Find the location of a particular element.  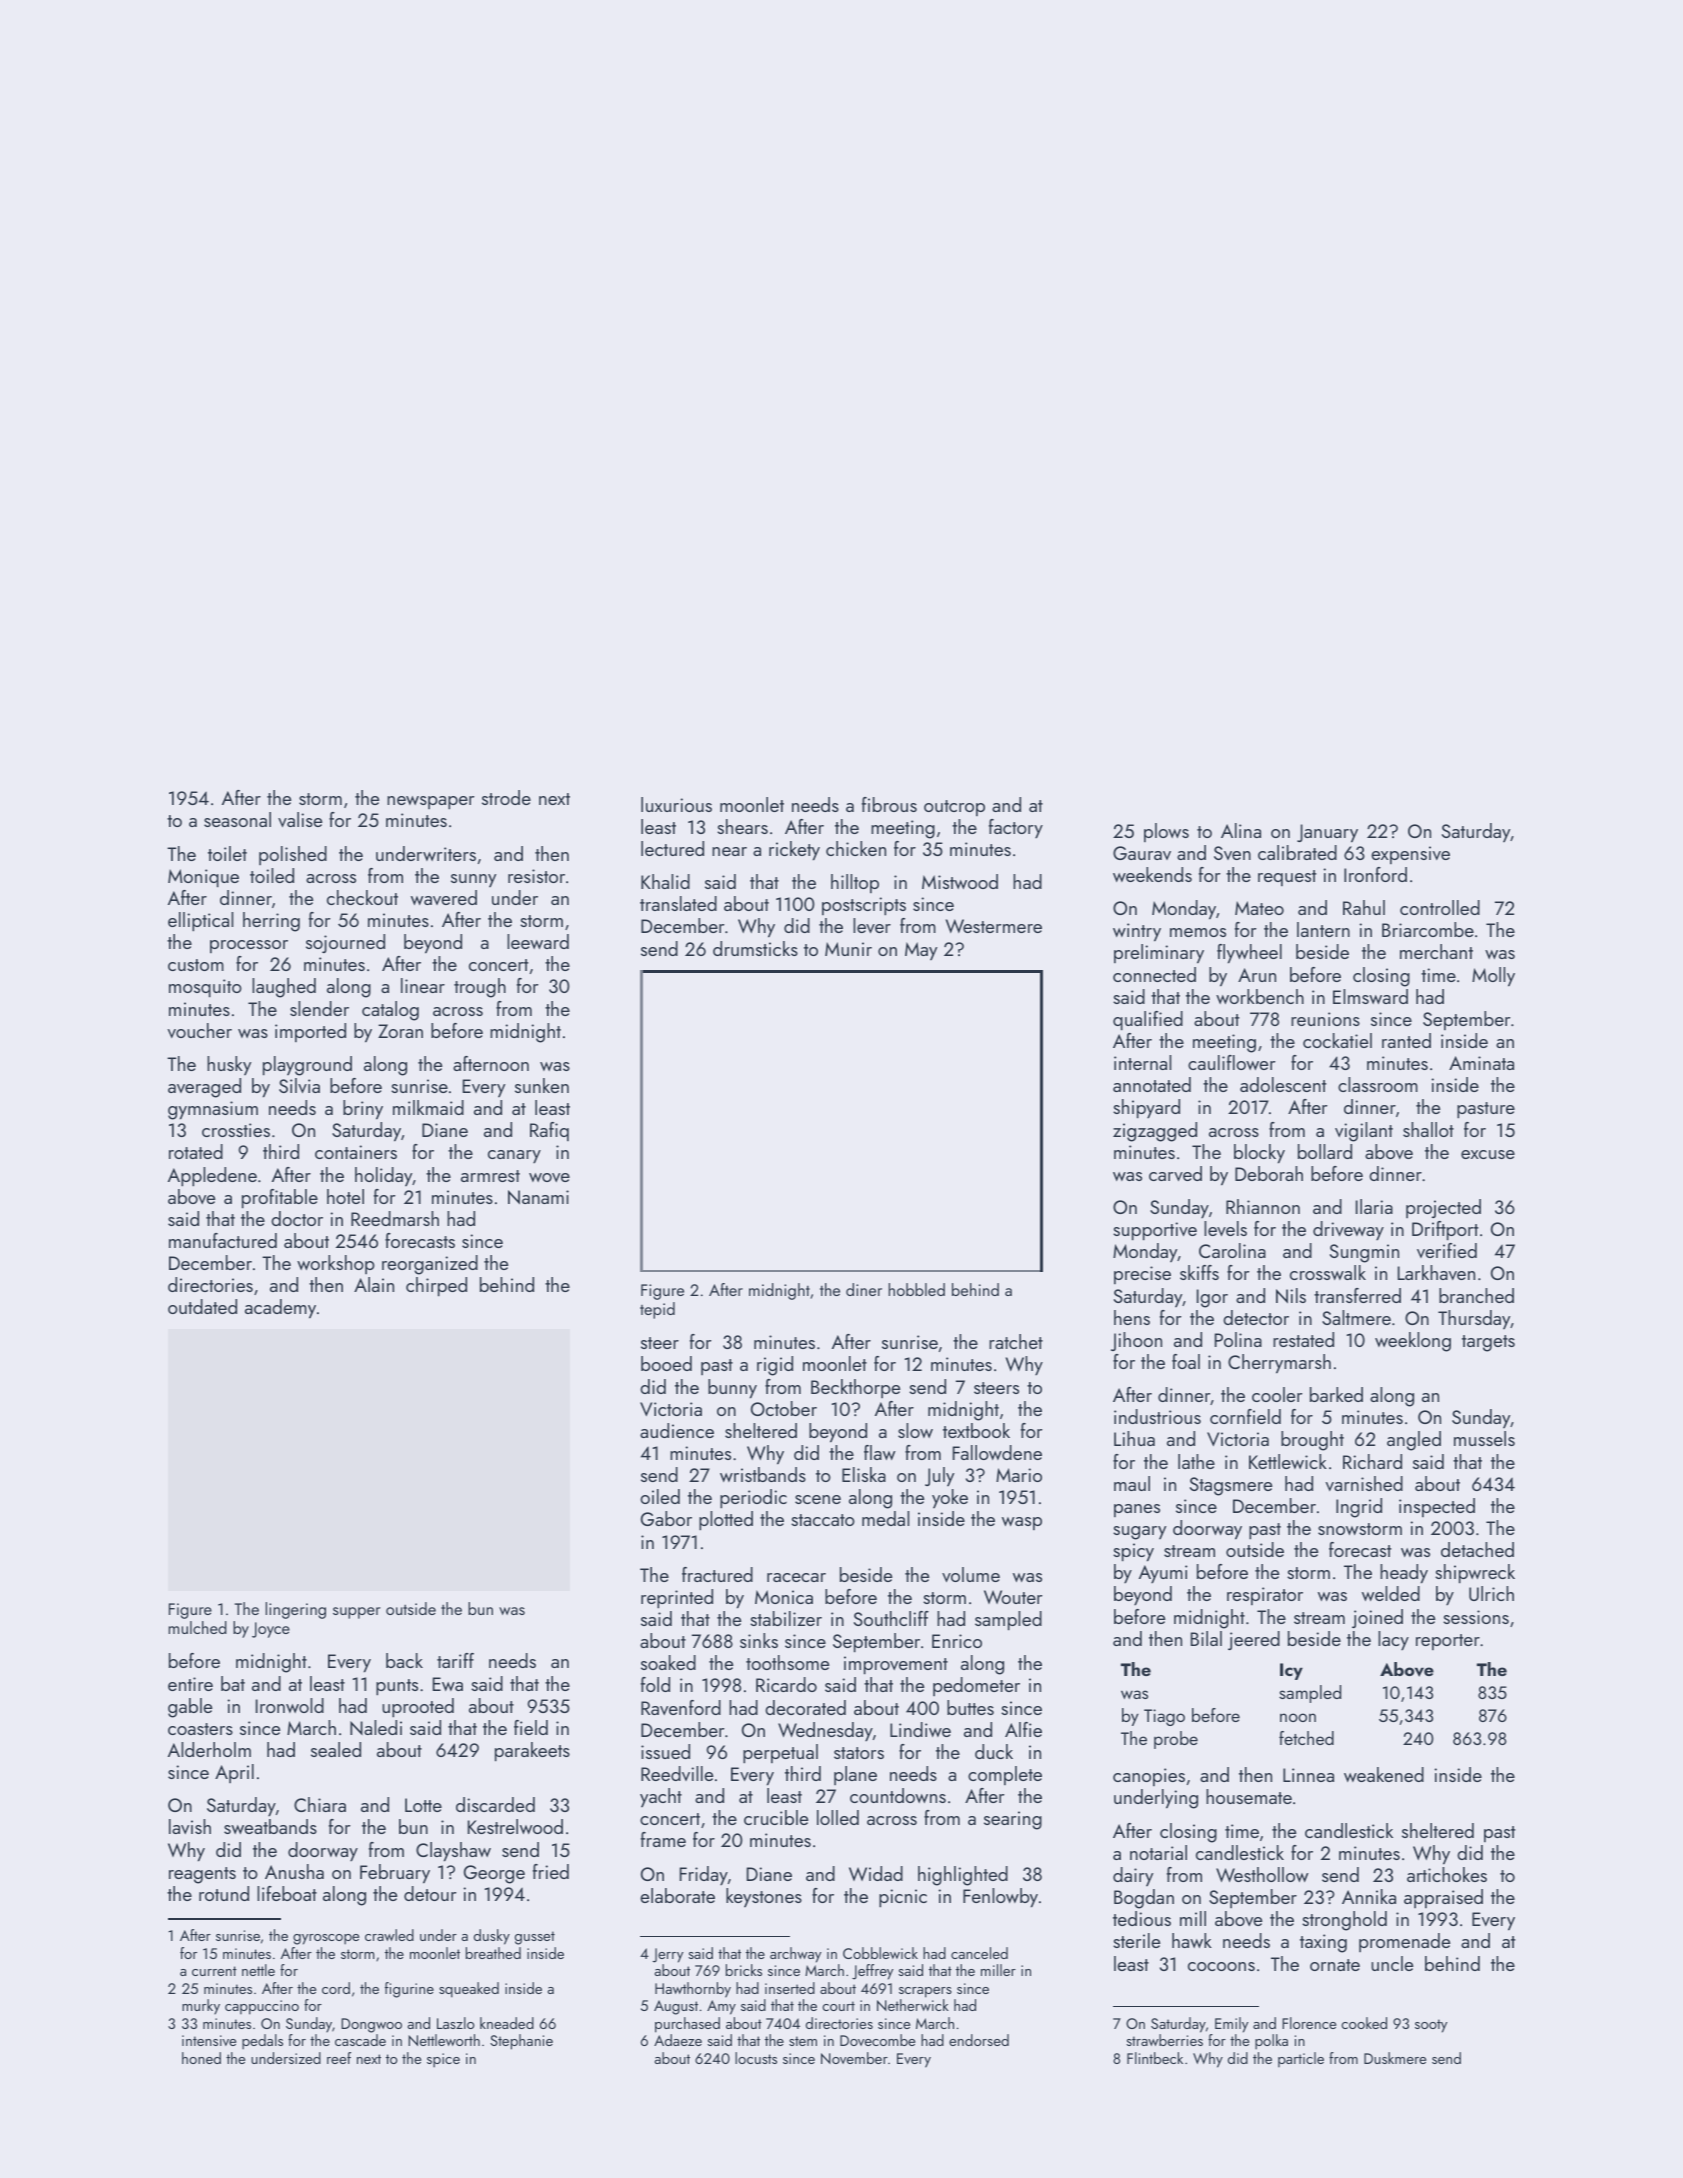

gyroscope is located at coordinates (326, 1939).
